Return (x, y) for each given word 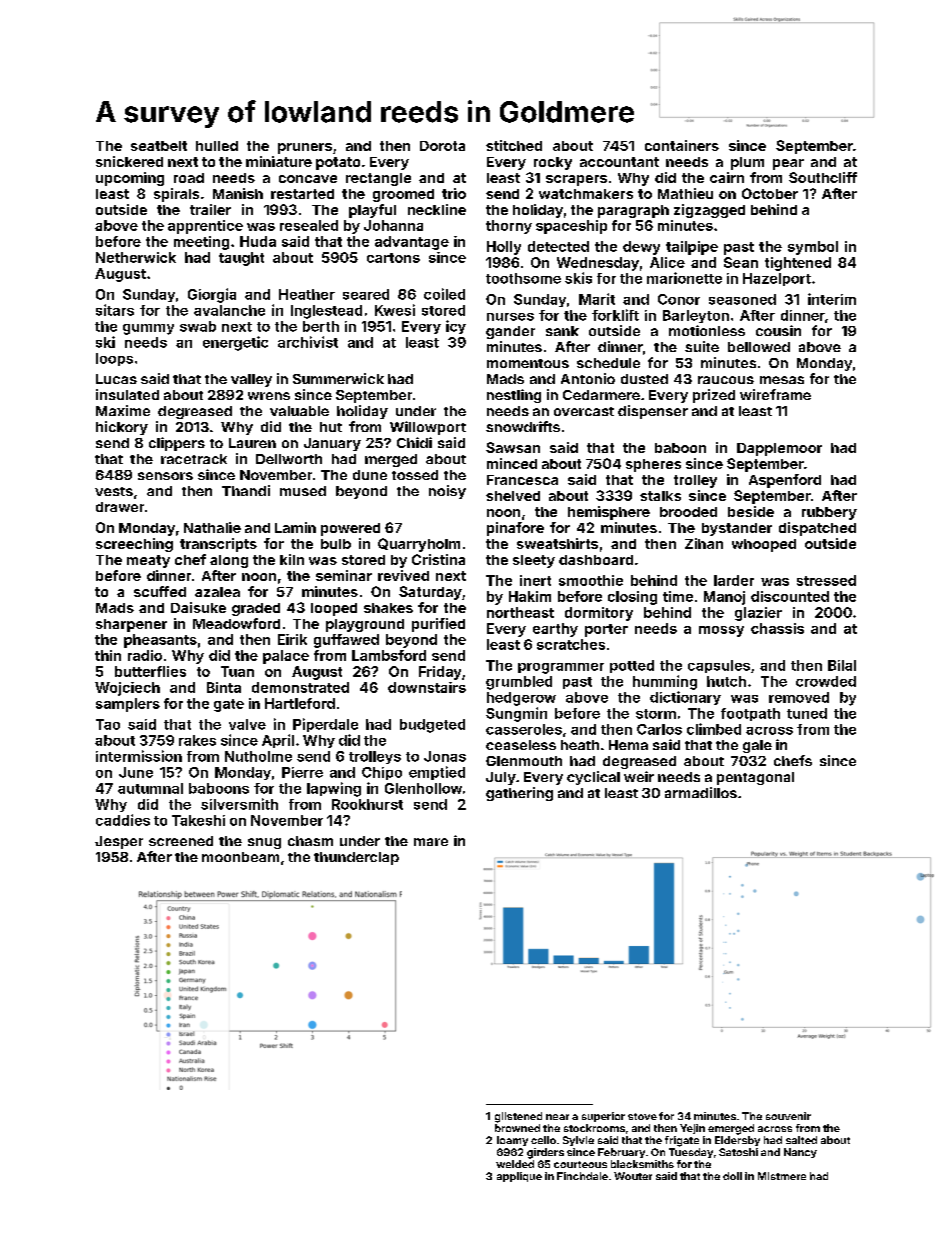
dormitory (599, 614)
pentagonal (755, 778)
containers (682, 145)
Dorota (442, 146)
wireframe (775, 394)
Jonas (445, 756)
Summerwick (338, 378)
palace (286, 657)
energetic (235, 343)
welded (515, 1164)
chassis (777, 628)
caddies (123, 820)
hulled (217, 146)
